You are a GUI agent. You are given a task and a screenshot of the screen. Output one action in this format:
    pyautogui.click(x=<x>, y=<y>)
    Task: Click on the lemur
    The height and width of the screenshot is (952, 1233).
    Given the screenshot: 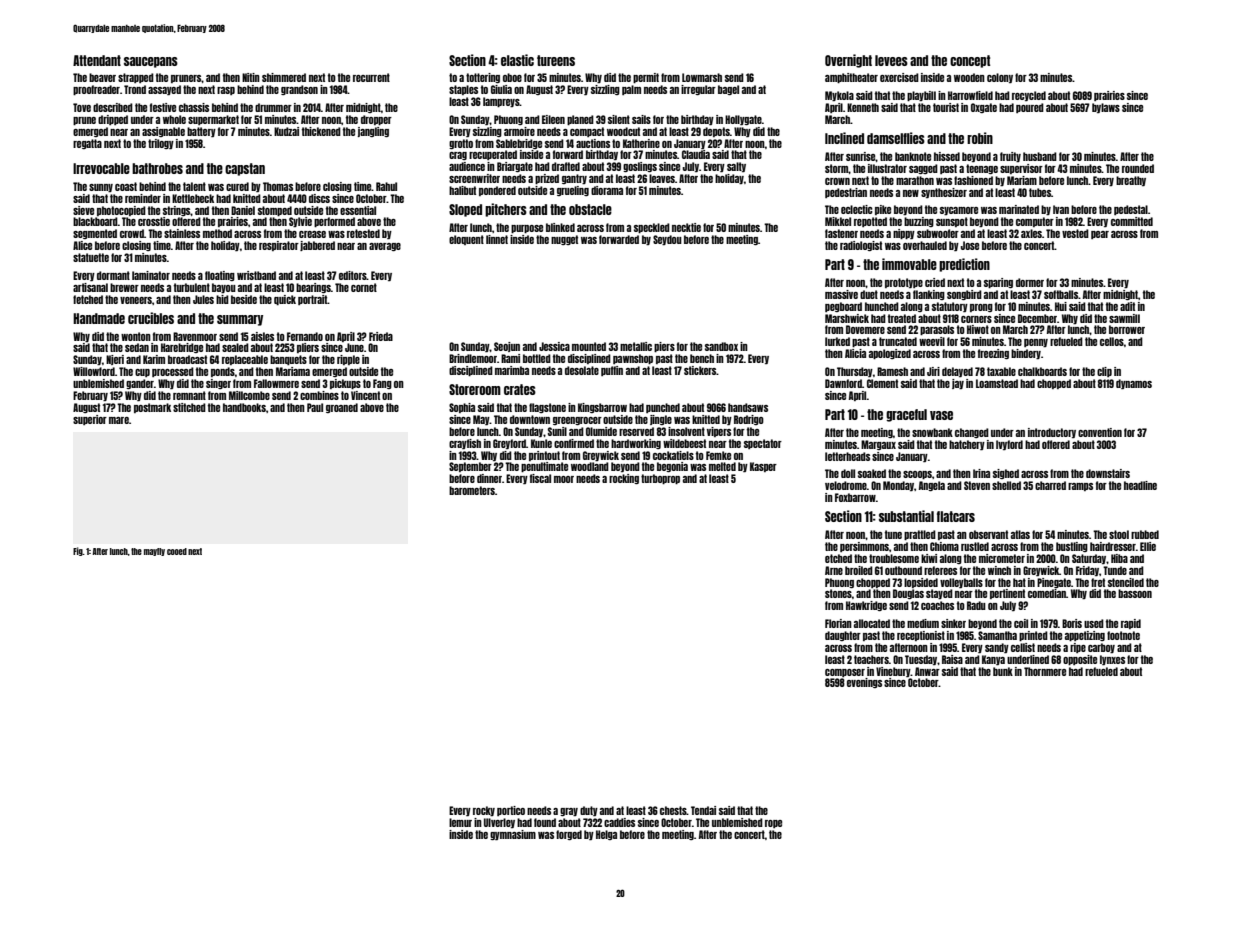 What is the action you would take?
    pyautogui.click(x=460, y=822)
